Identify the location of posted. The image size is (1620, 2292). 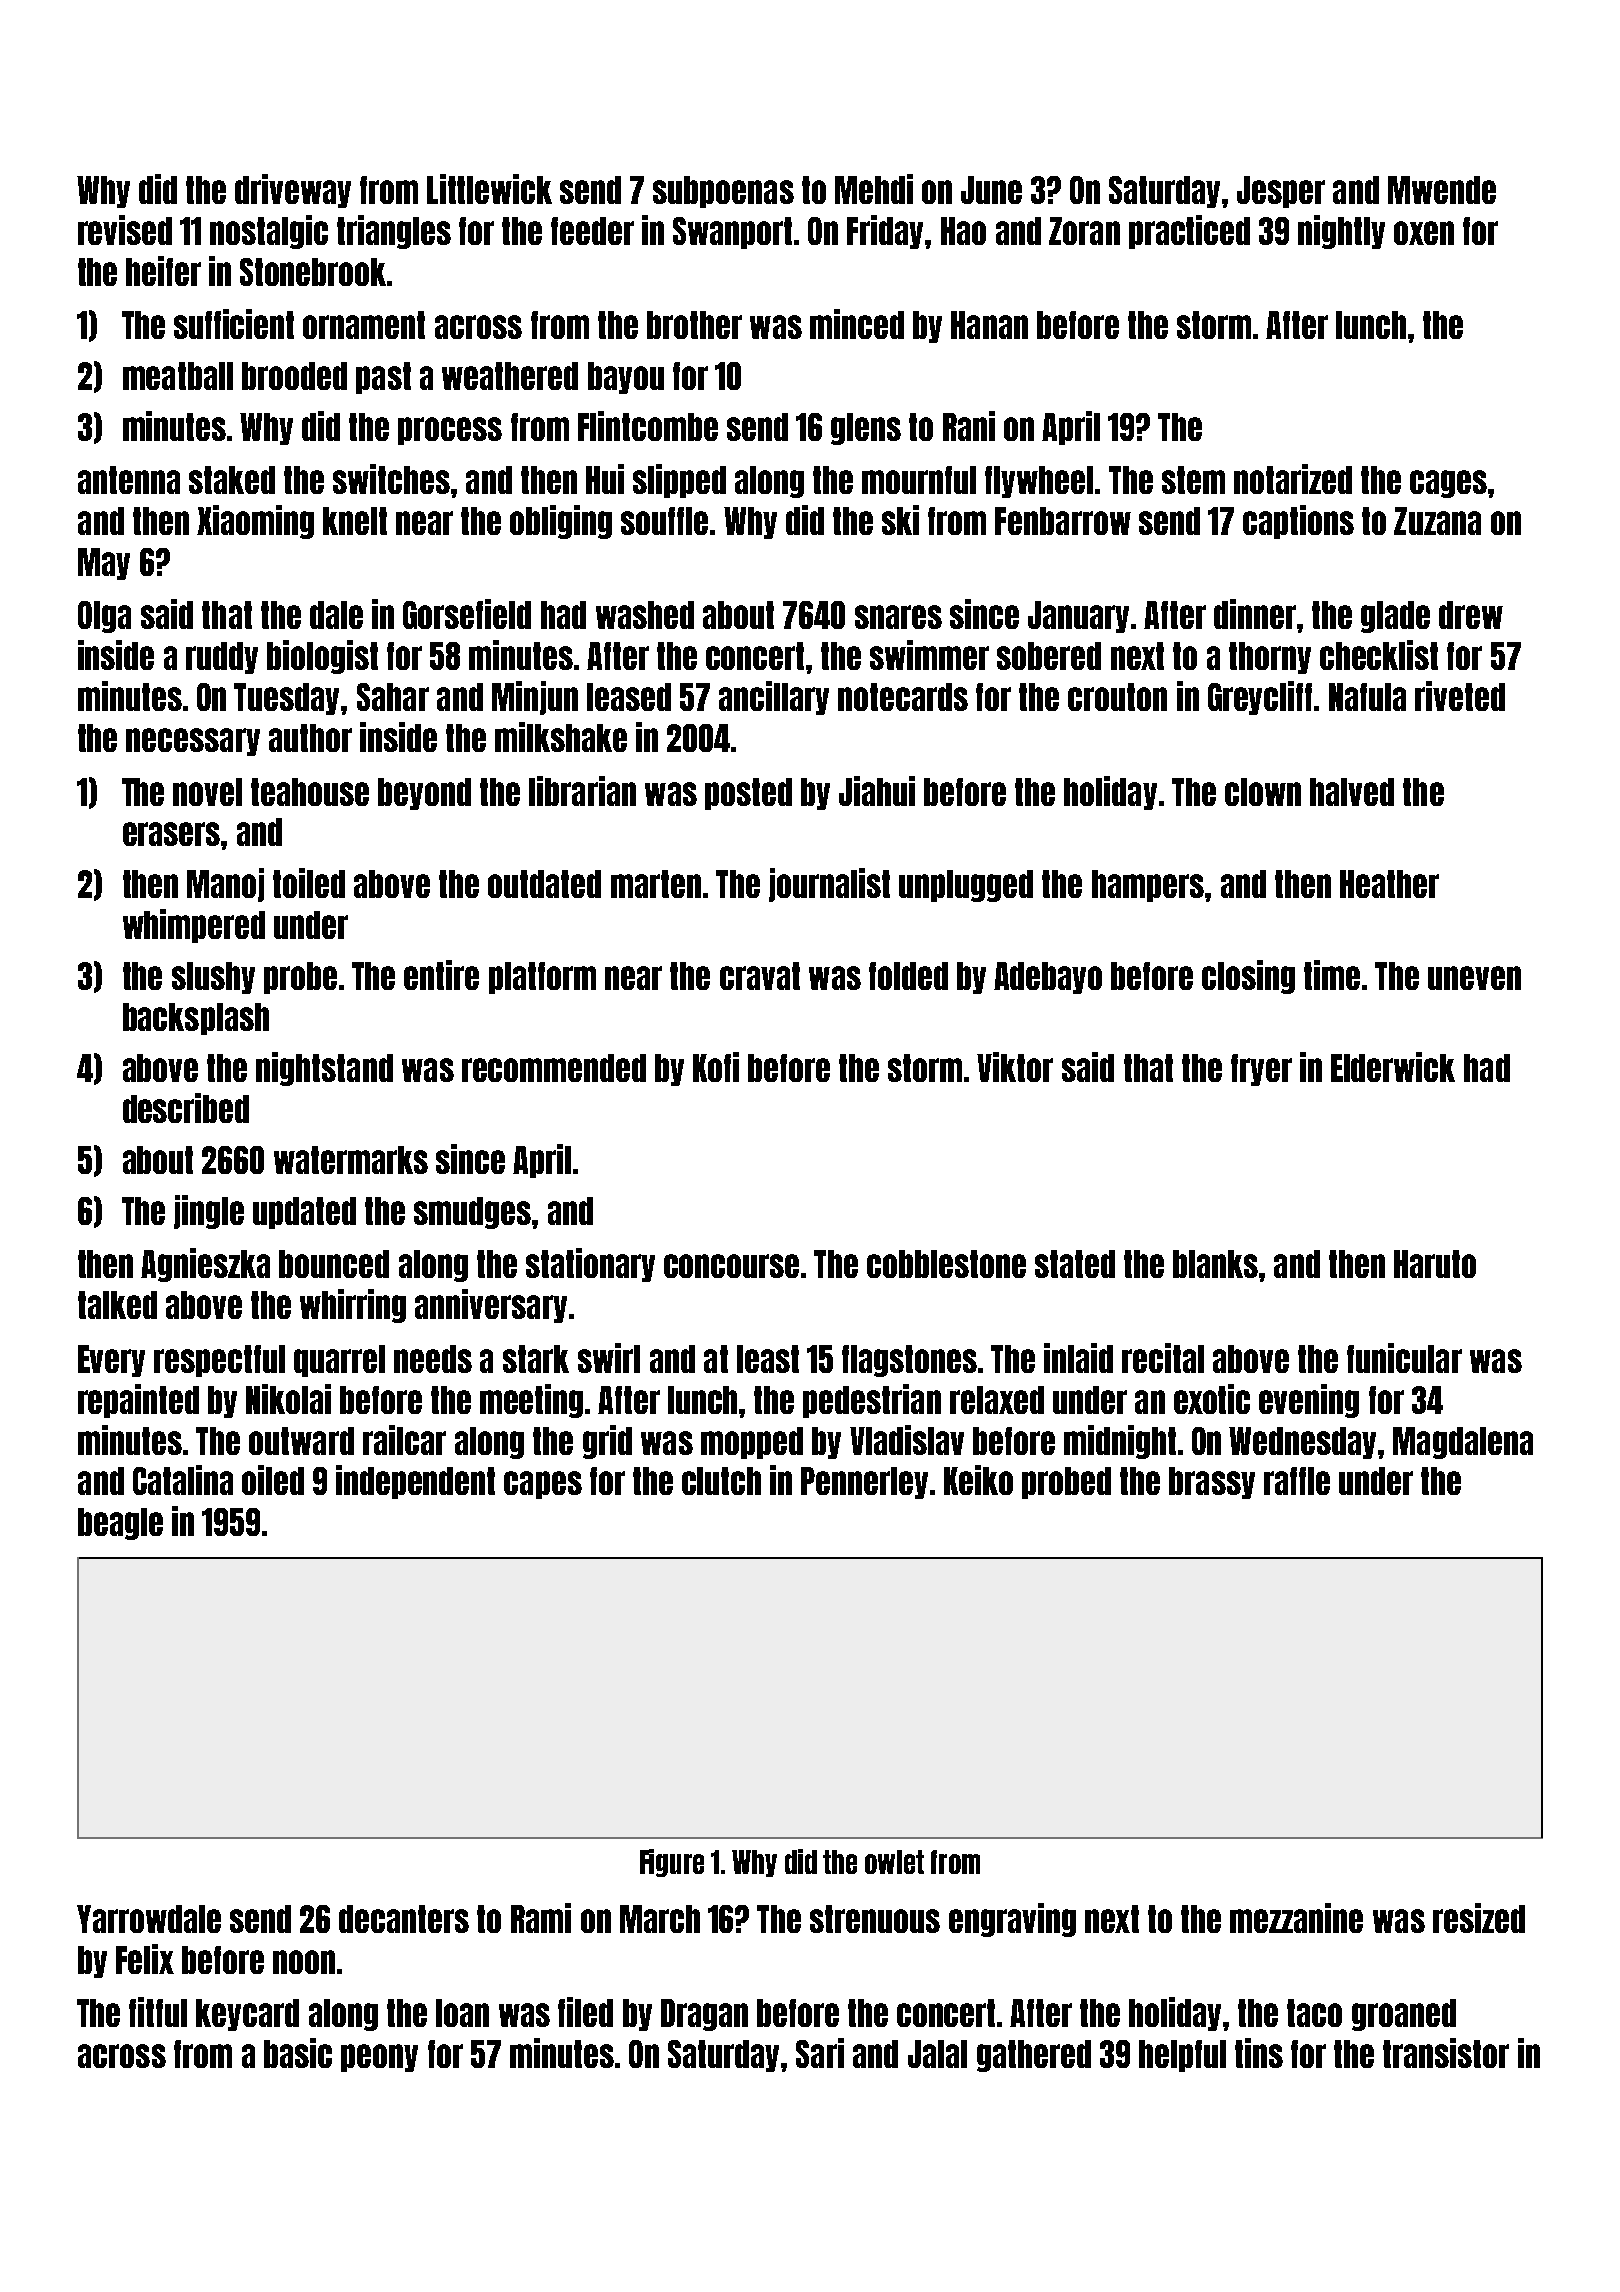
(748, 794).
